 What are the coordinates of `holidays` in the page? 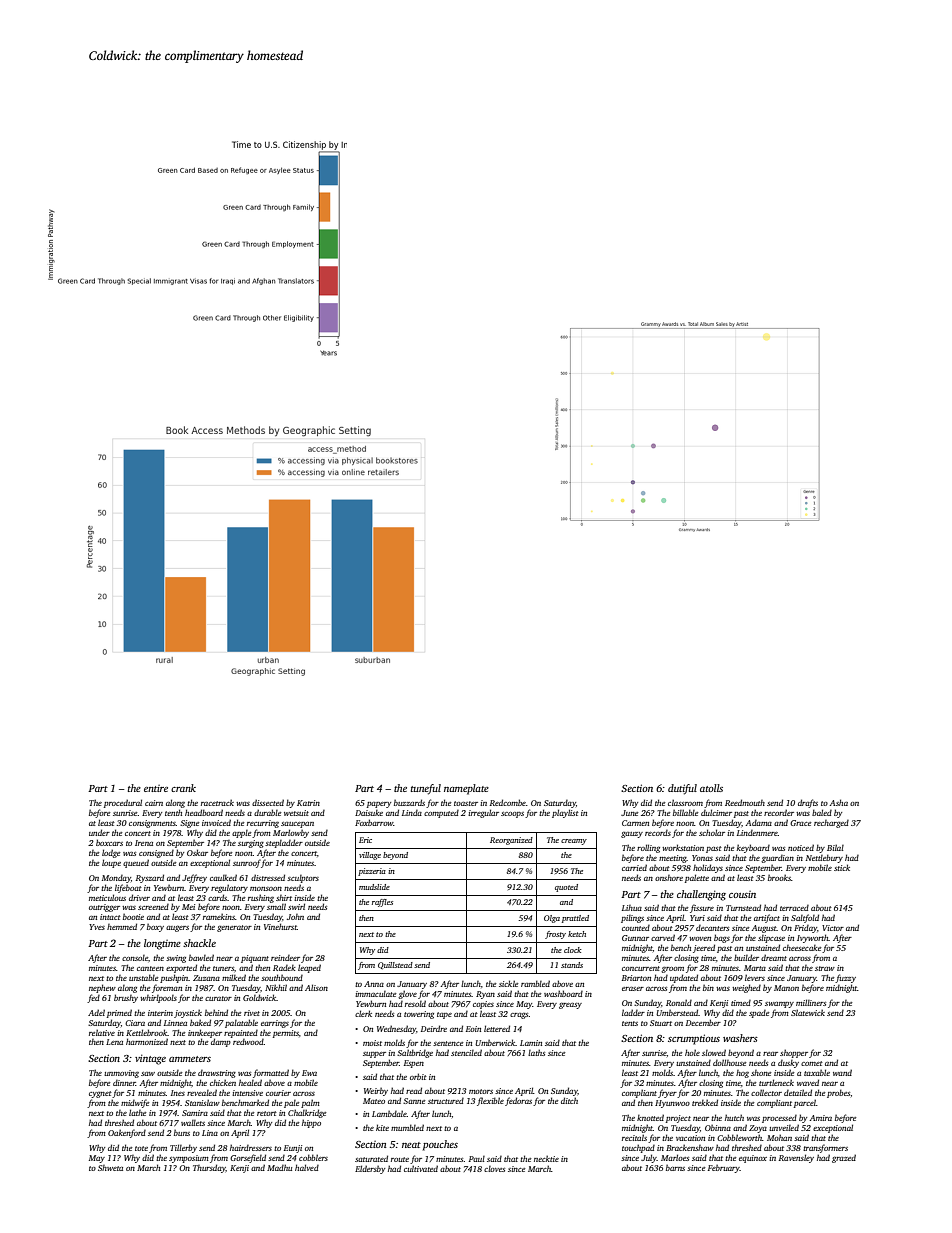 It's located at (708, 868).
